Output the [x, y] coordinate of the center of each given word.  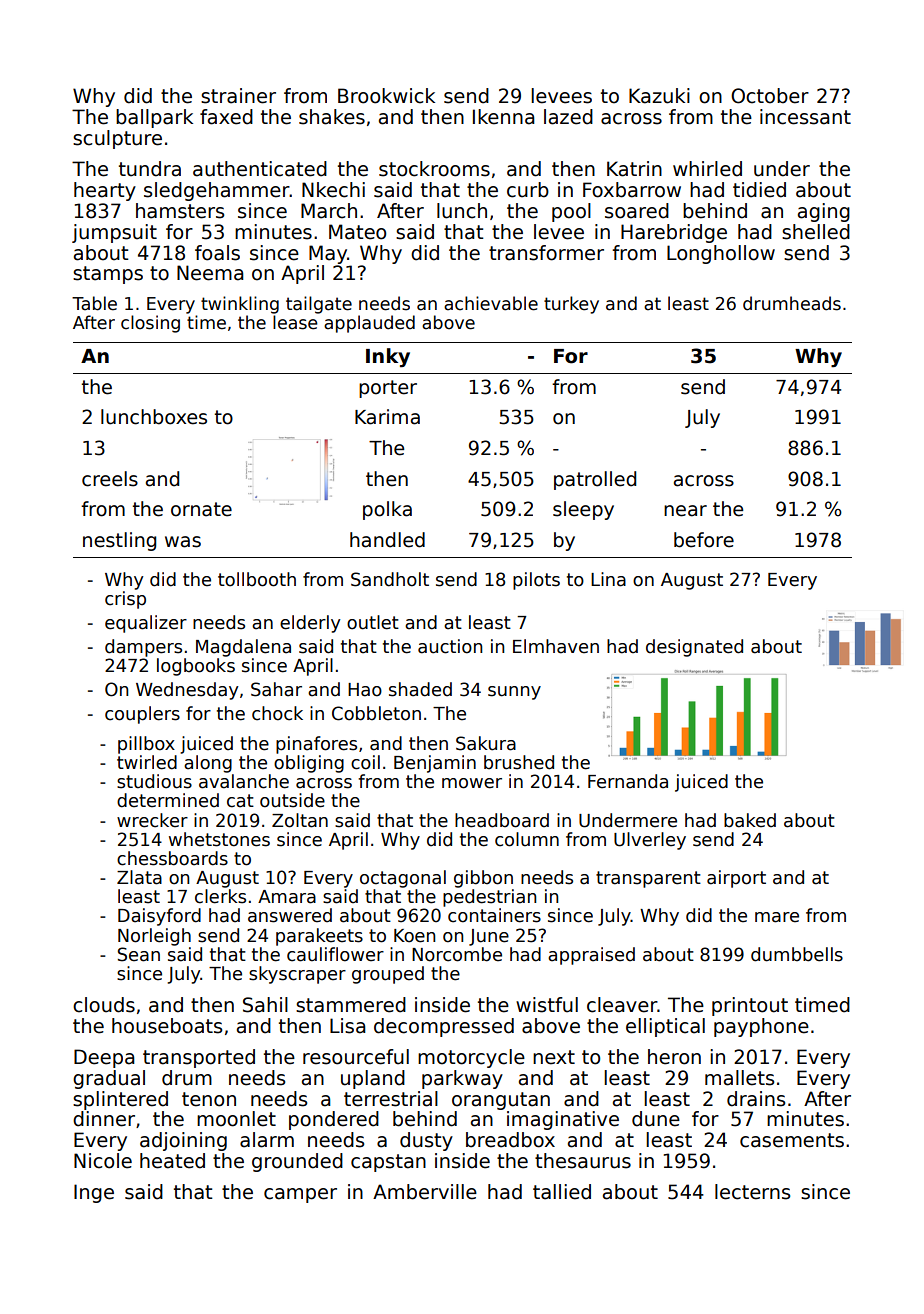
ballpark [154, 118]
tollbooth [257, 579]
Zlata [139, 877]
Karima [387, 417]
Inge [94, 1193]
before [704, 540]
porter [388, 389]
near [685, 511]
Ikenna [503, 117]
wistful [547, 1005]
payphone [761, 1027]
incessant [805, 117]
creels [110, 479]
